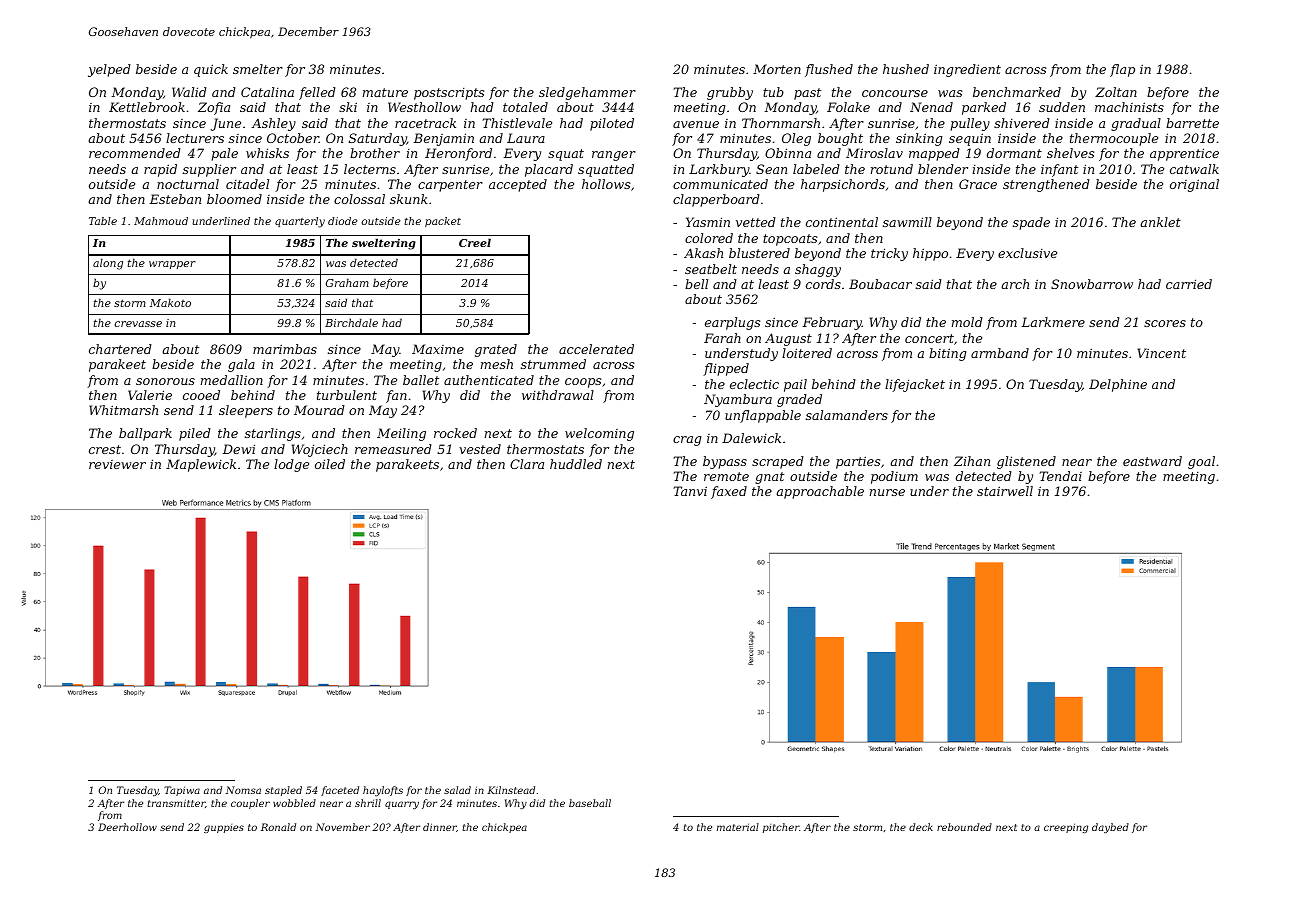 The width and height of the screenshot is (1308, 924). What do you see at coordinates (1129, 107) in the screenshot?
I see `machinists` at bounding box center [1129, 107].
